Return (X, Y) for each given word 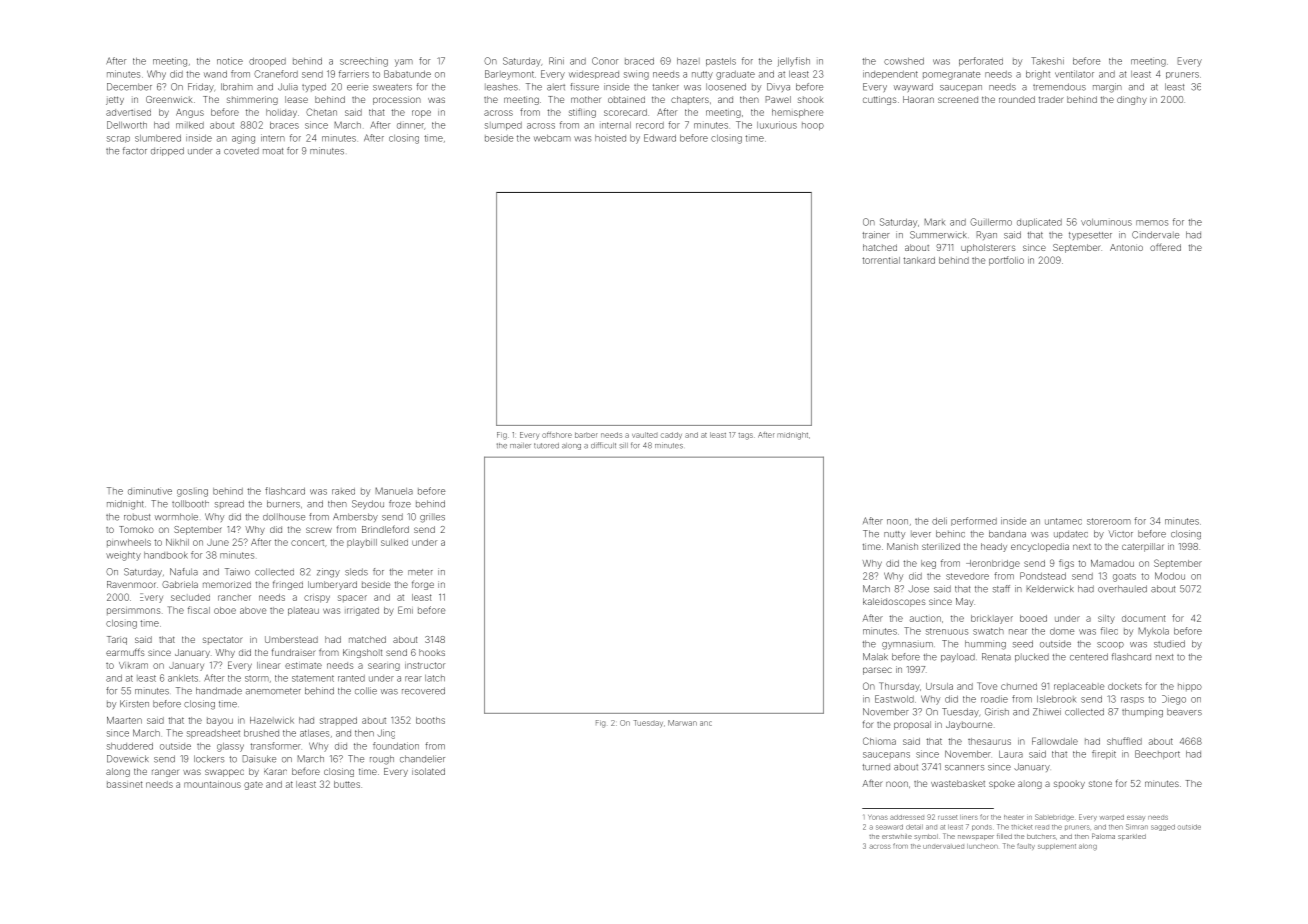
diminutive (150, 491)
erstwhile (897, 836)
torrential (881, 260)
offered (1165, 247)
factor (135, 151)
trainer (876, 235)
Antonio (1126, 247)
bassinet (124, 784)
